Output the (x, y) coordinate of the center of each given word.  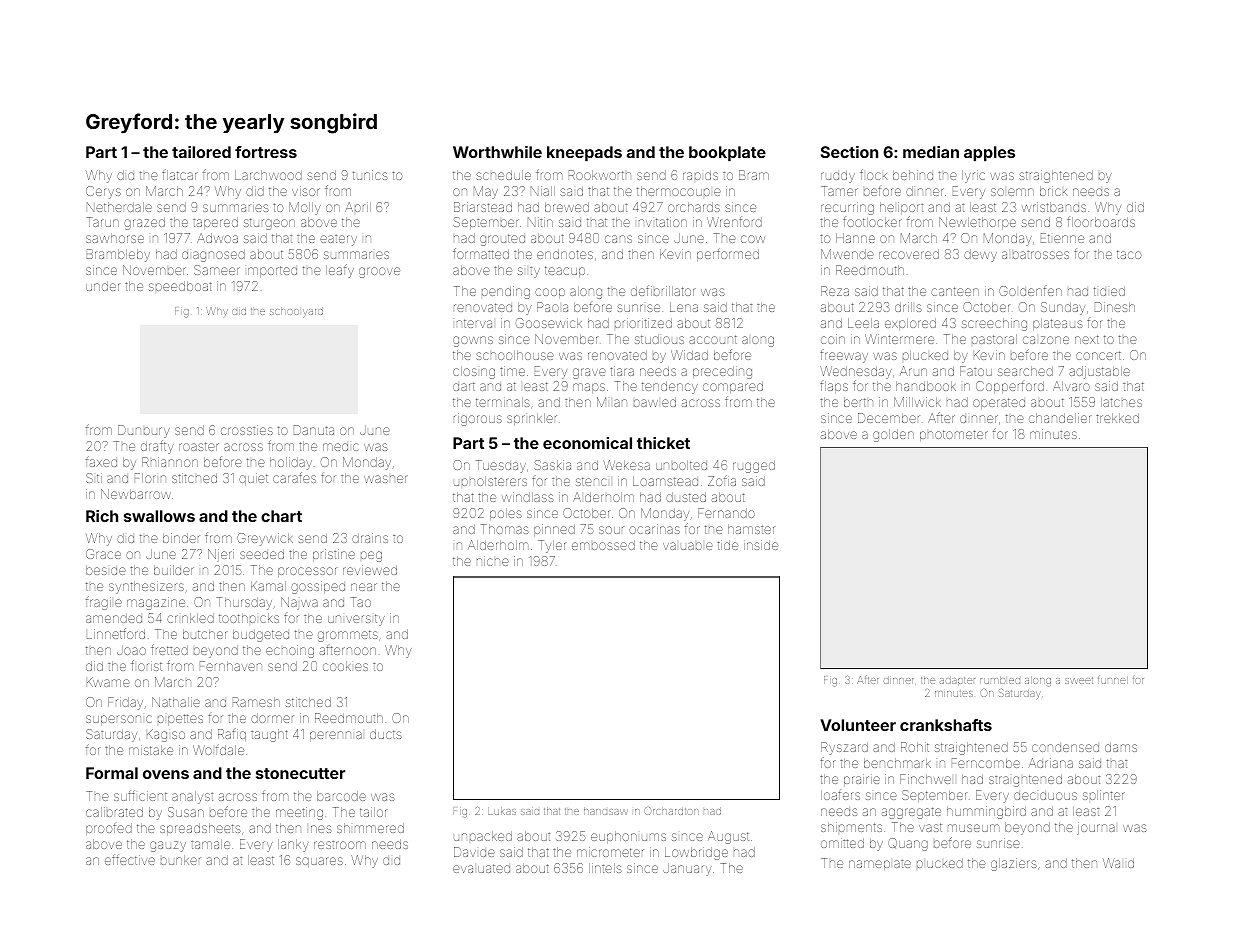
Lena (684, 307)
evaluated (481, 868)
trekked (1117, 418)
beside (106, 570)
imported (272, 271)
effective (130, 859)
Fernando (726, 513)
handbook (926, 386)
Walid (1118, 863)
